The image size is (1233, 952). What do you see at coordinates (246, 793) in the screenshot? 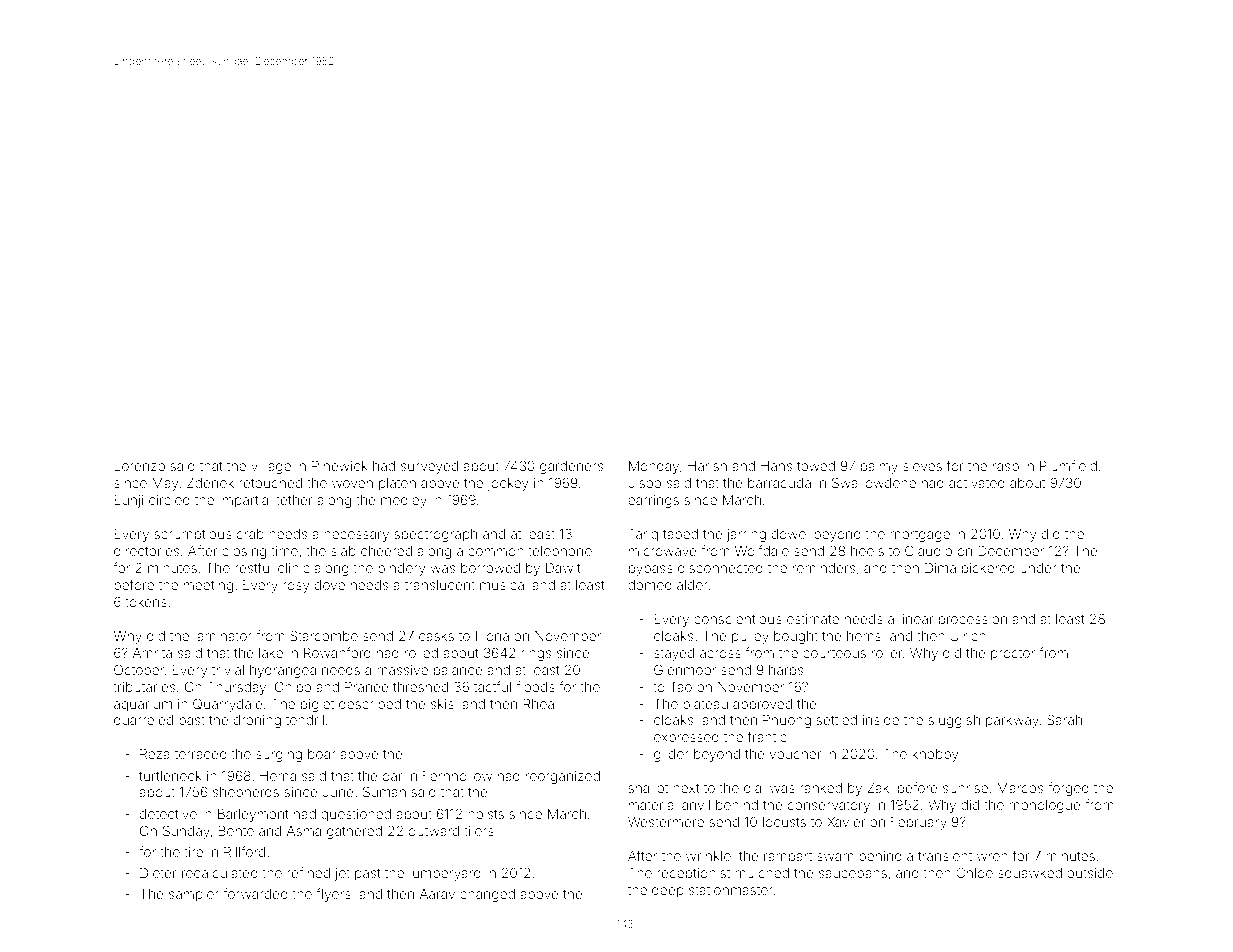
I see `shepherds` at bounding box center [246, 793].
